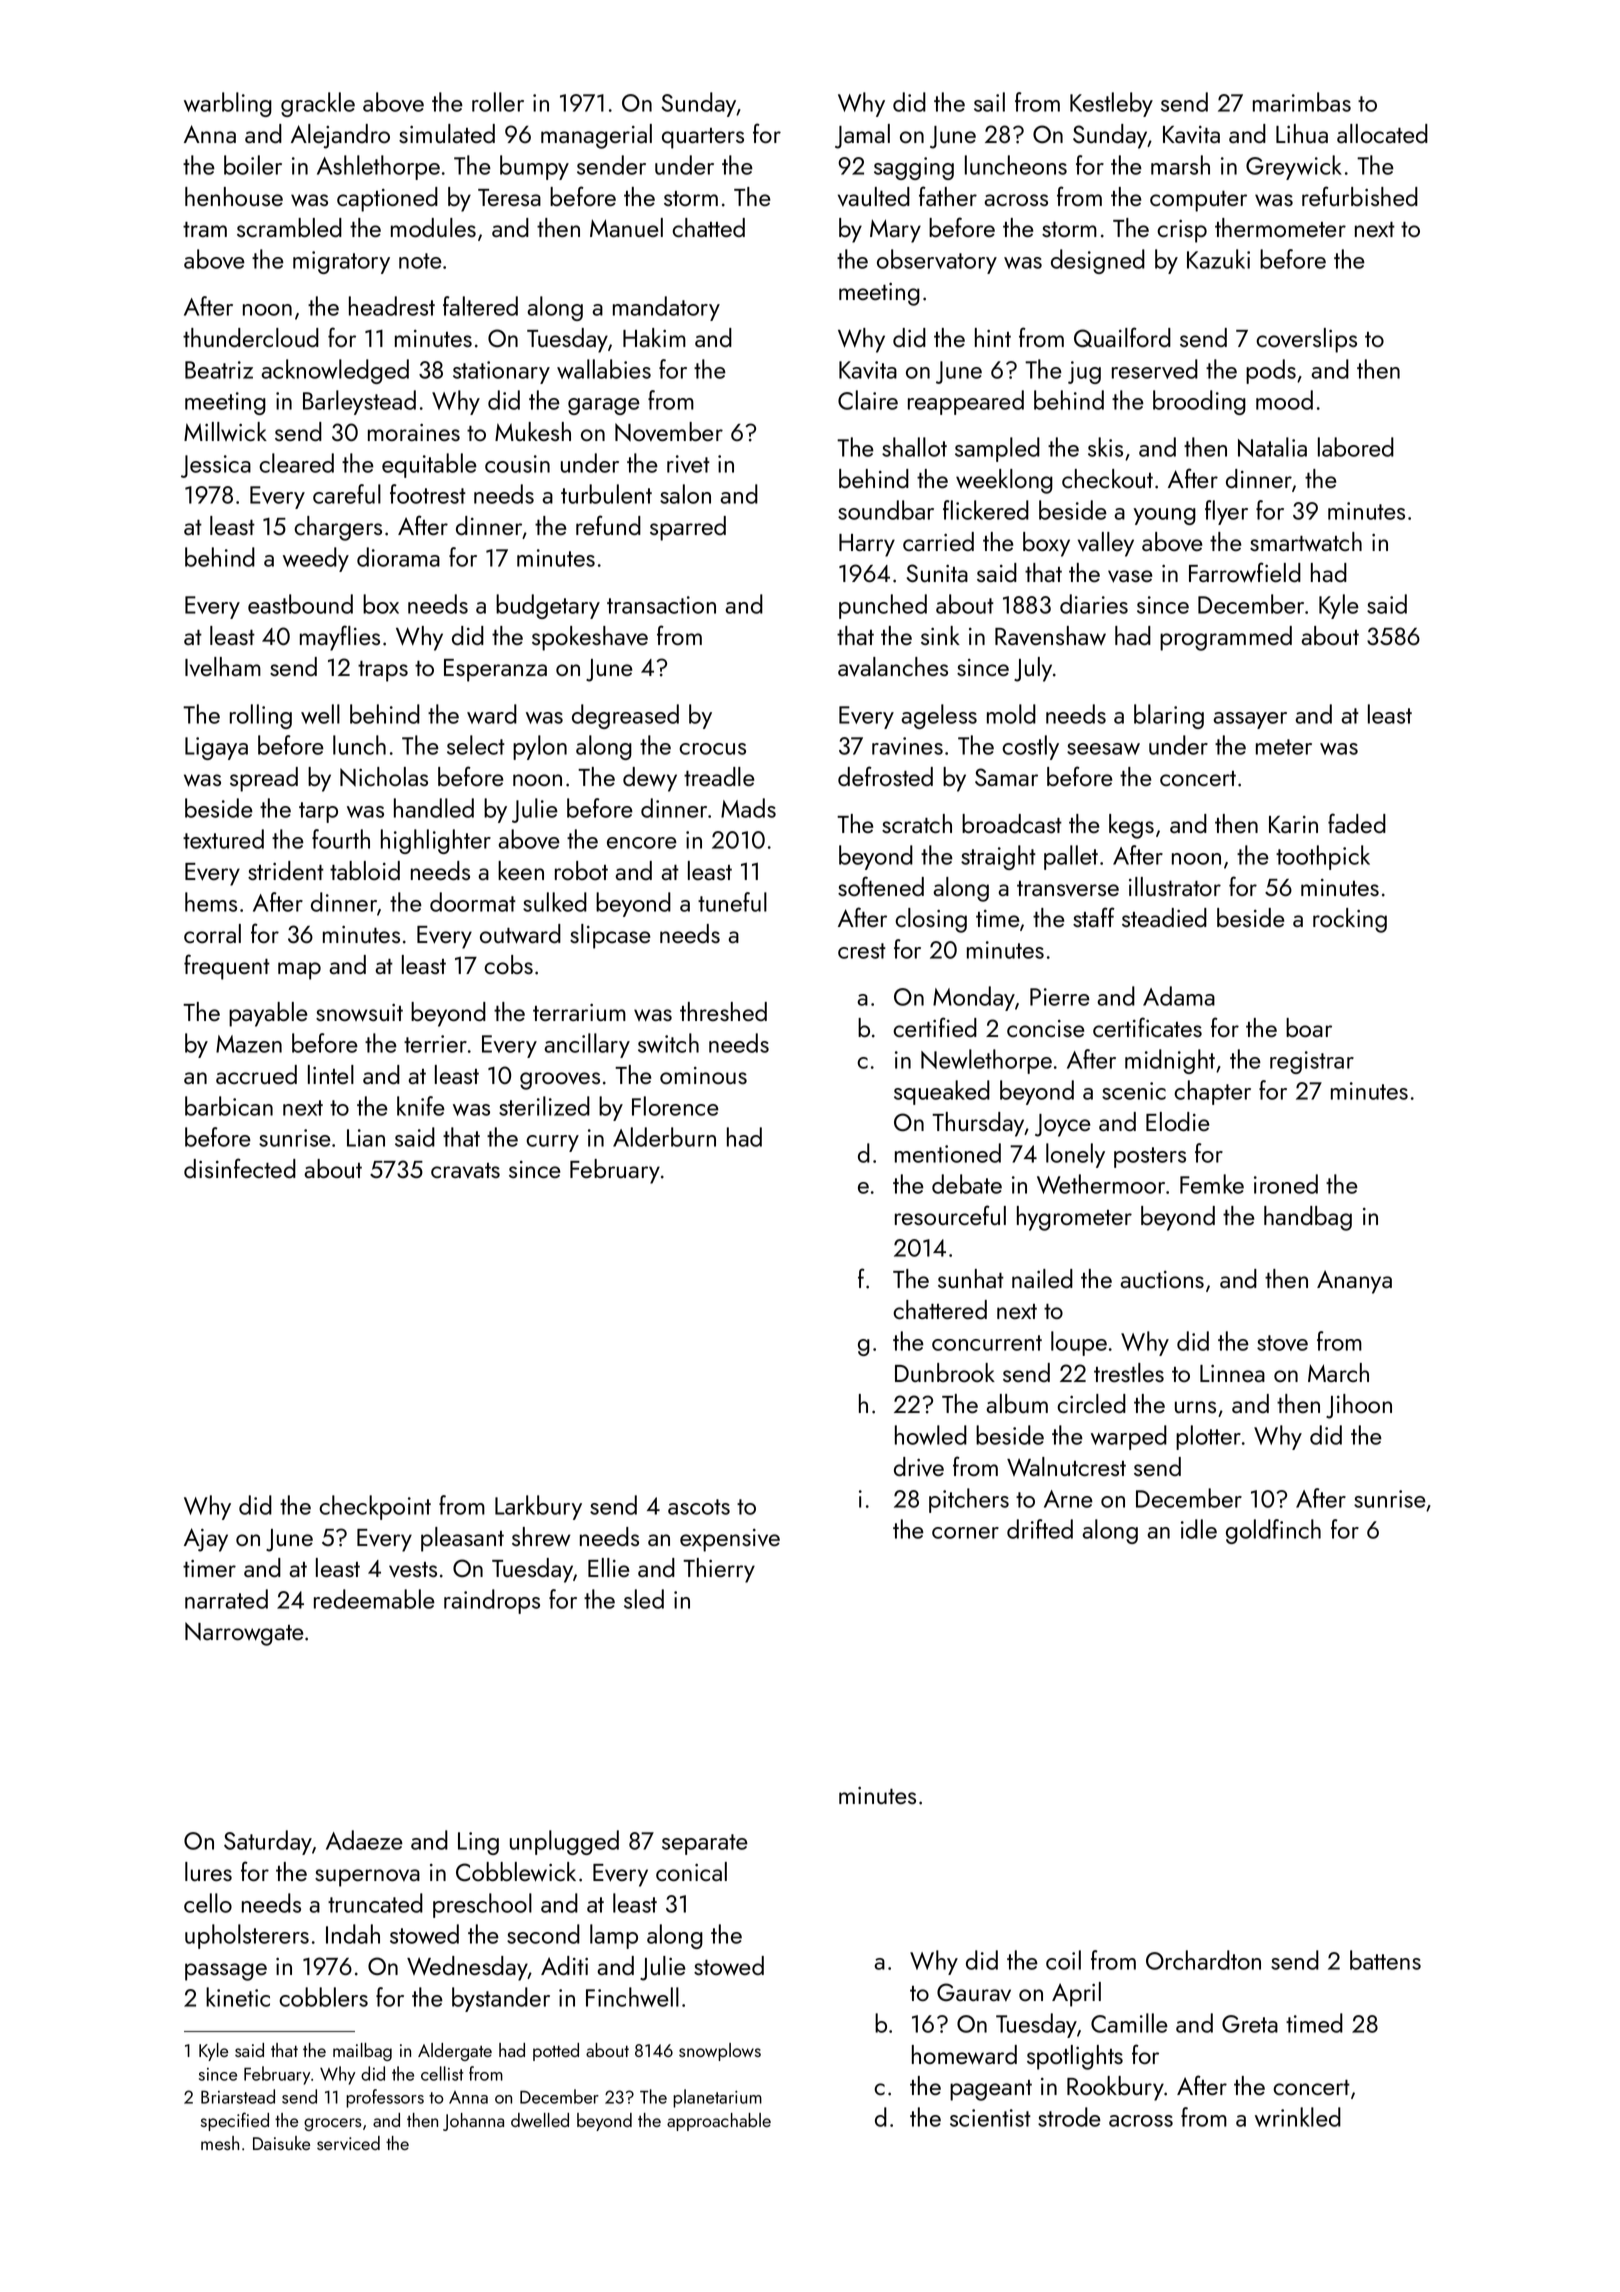  Describe the element at coordinates (348, 2143) in the screenshot. I see `serviced` at that location.
